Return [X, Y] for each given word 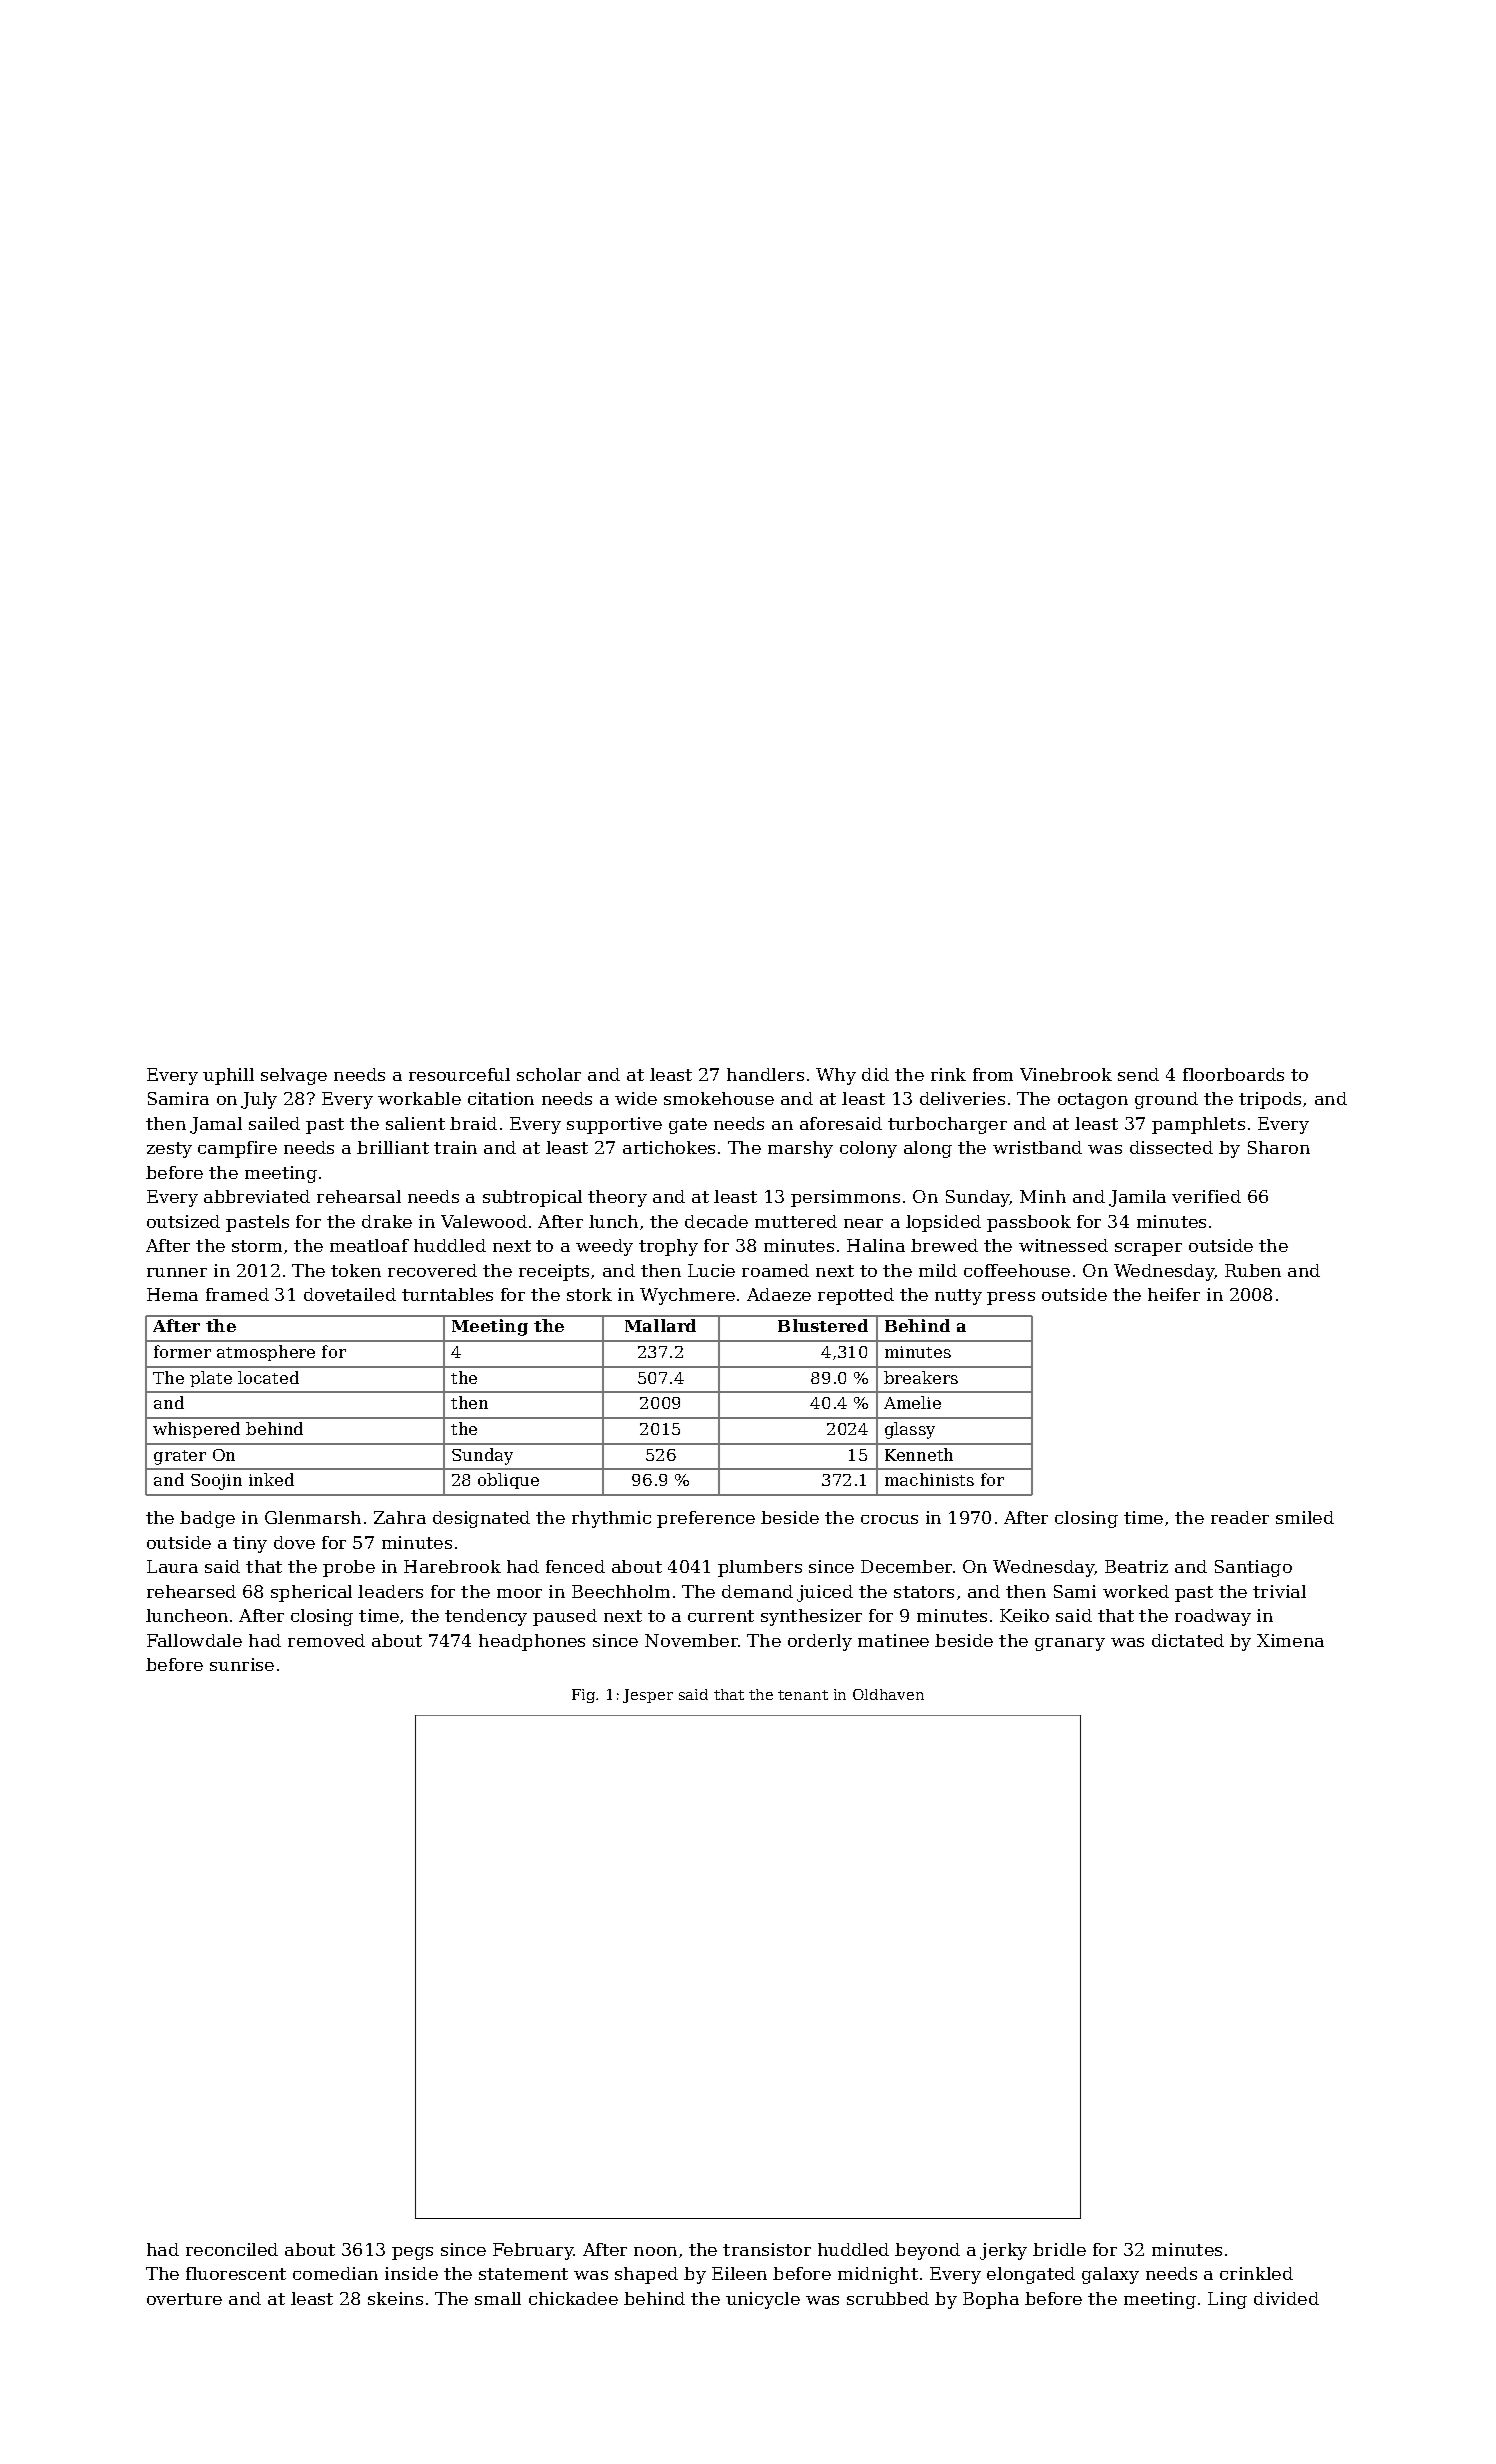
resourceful [459, 1074]
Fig [583, 1696]
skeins [395, 2298]
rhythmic [611, 1519]
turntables [447, 1294]
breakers [921, 1377]
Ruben [1253, 1270]
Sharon [1279, 1147]
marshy [800, 1149]
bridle [1059, 2249]
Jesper [648, 1696]
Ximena [1290, 1640]
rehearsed [191, 1591]
